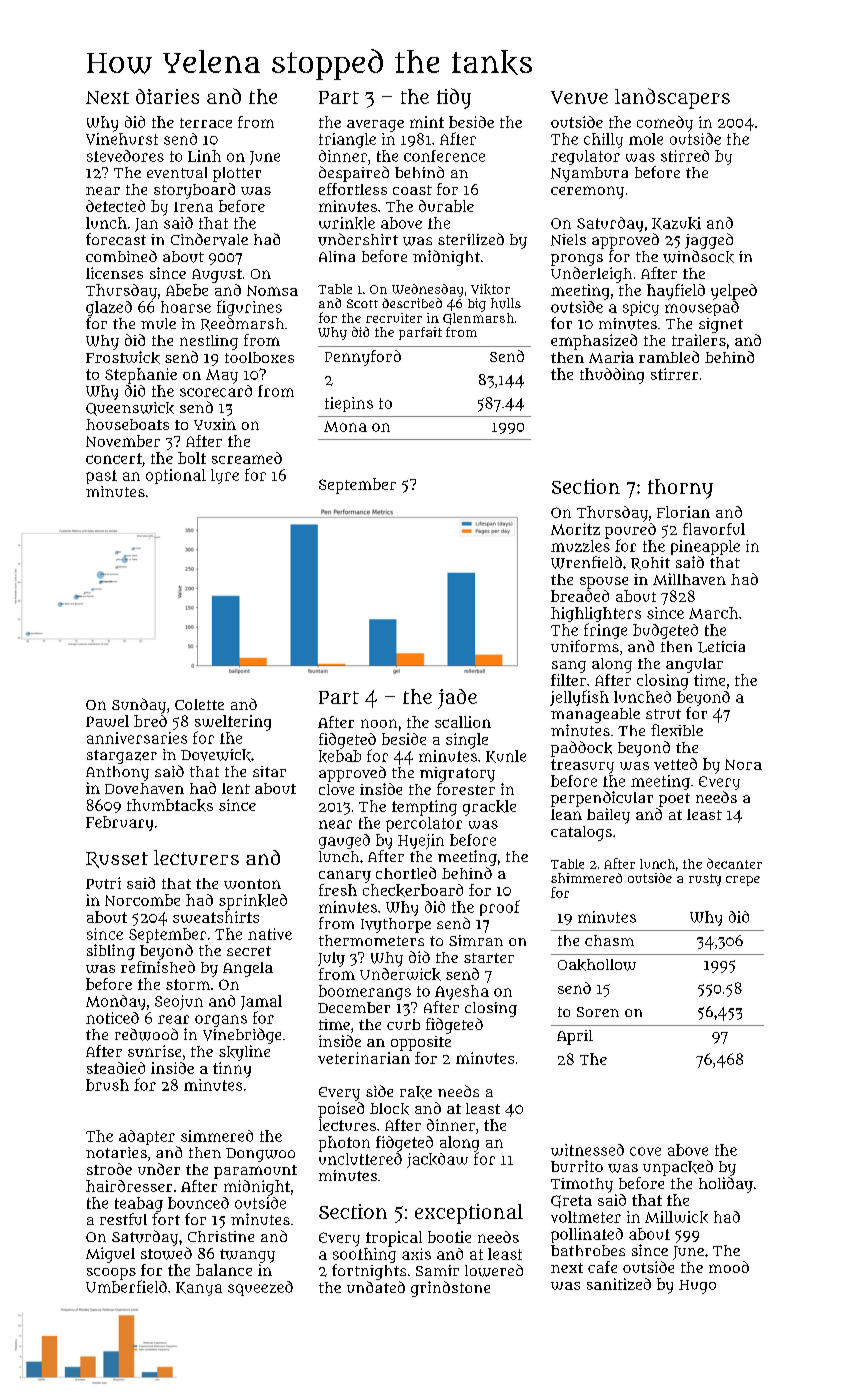 Image resolution: width=849 pixels, height=1400 pixels. I want to click on jackdaw, so click(437, 1160).
